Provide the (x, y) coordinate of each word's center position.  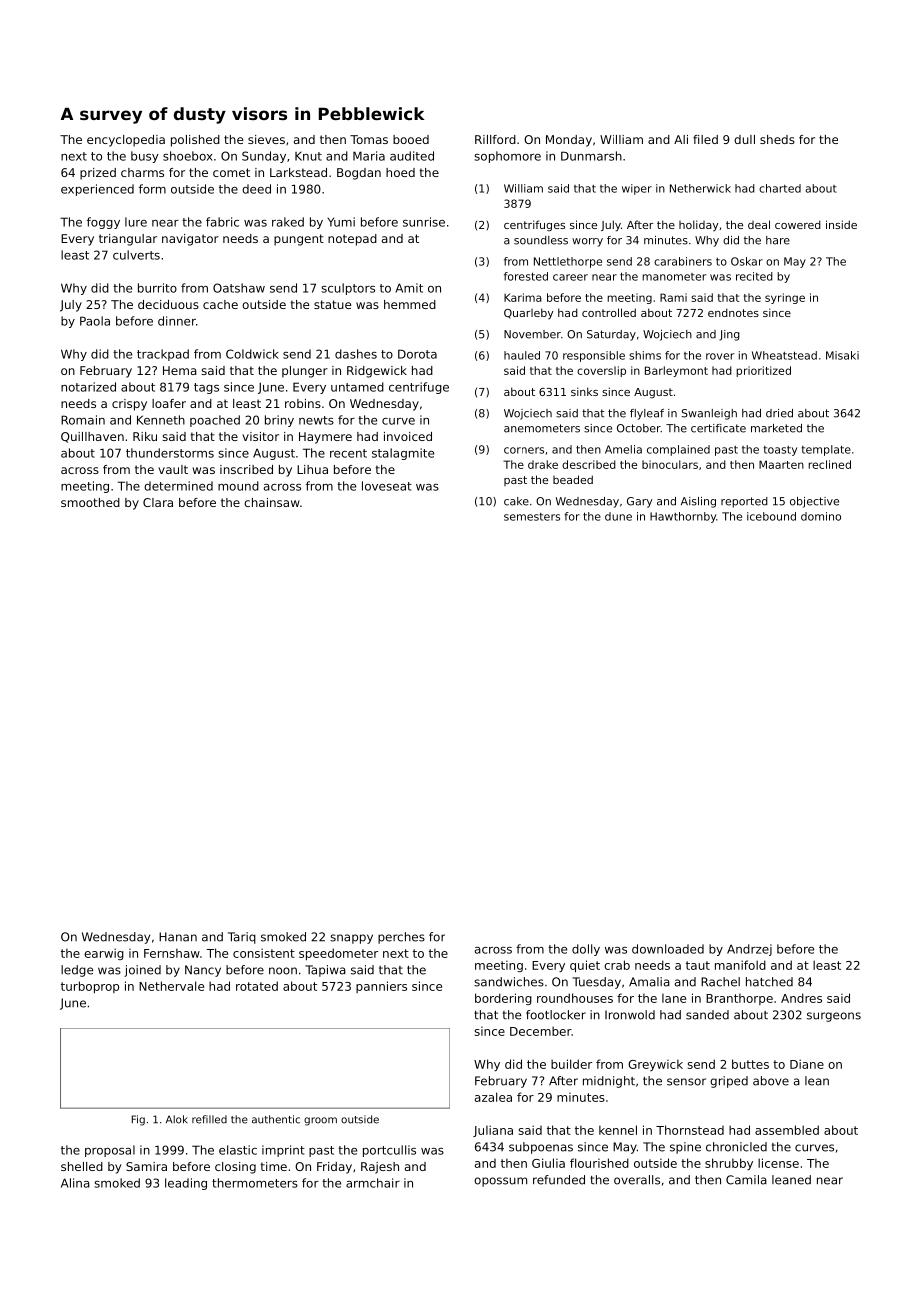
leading (186, 1184)
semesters (532, 517)
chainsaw (272, 502)
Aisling (698, 502)
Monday (569, 141)
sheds (777, 139)
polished (195, 141)
